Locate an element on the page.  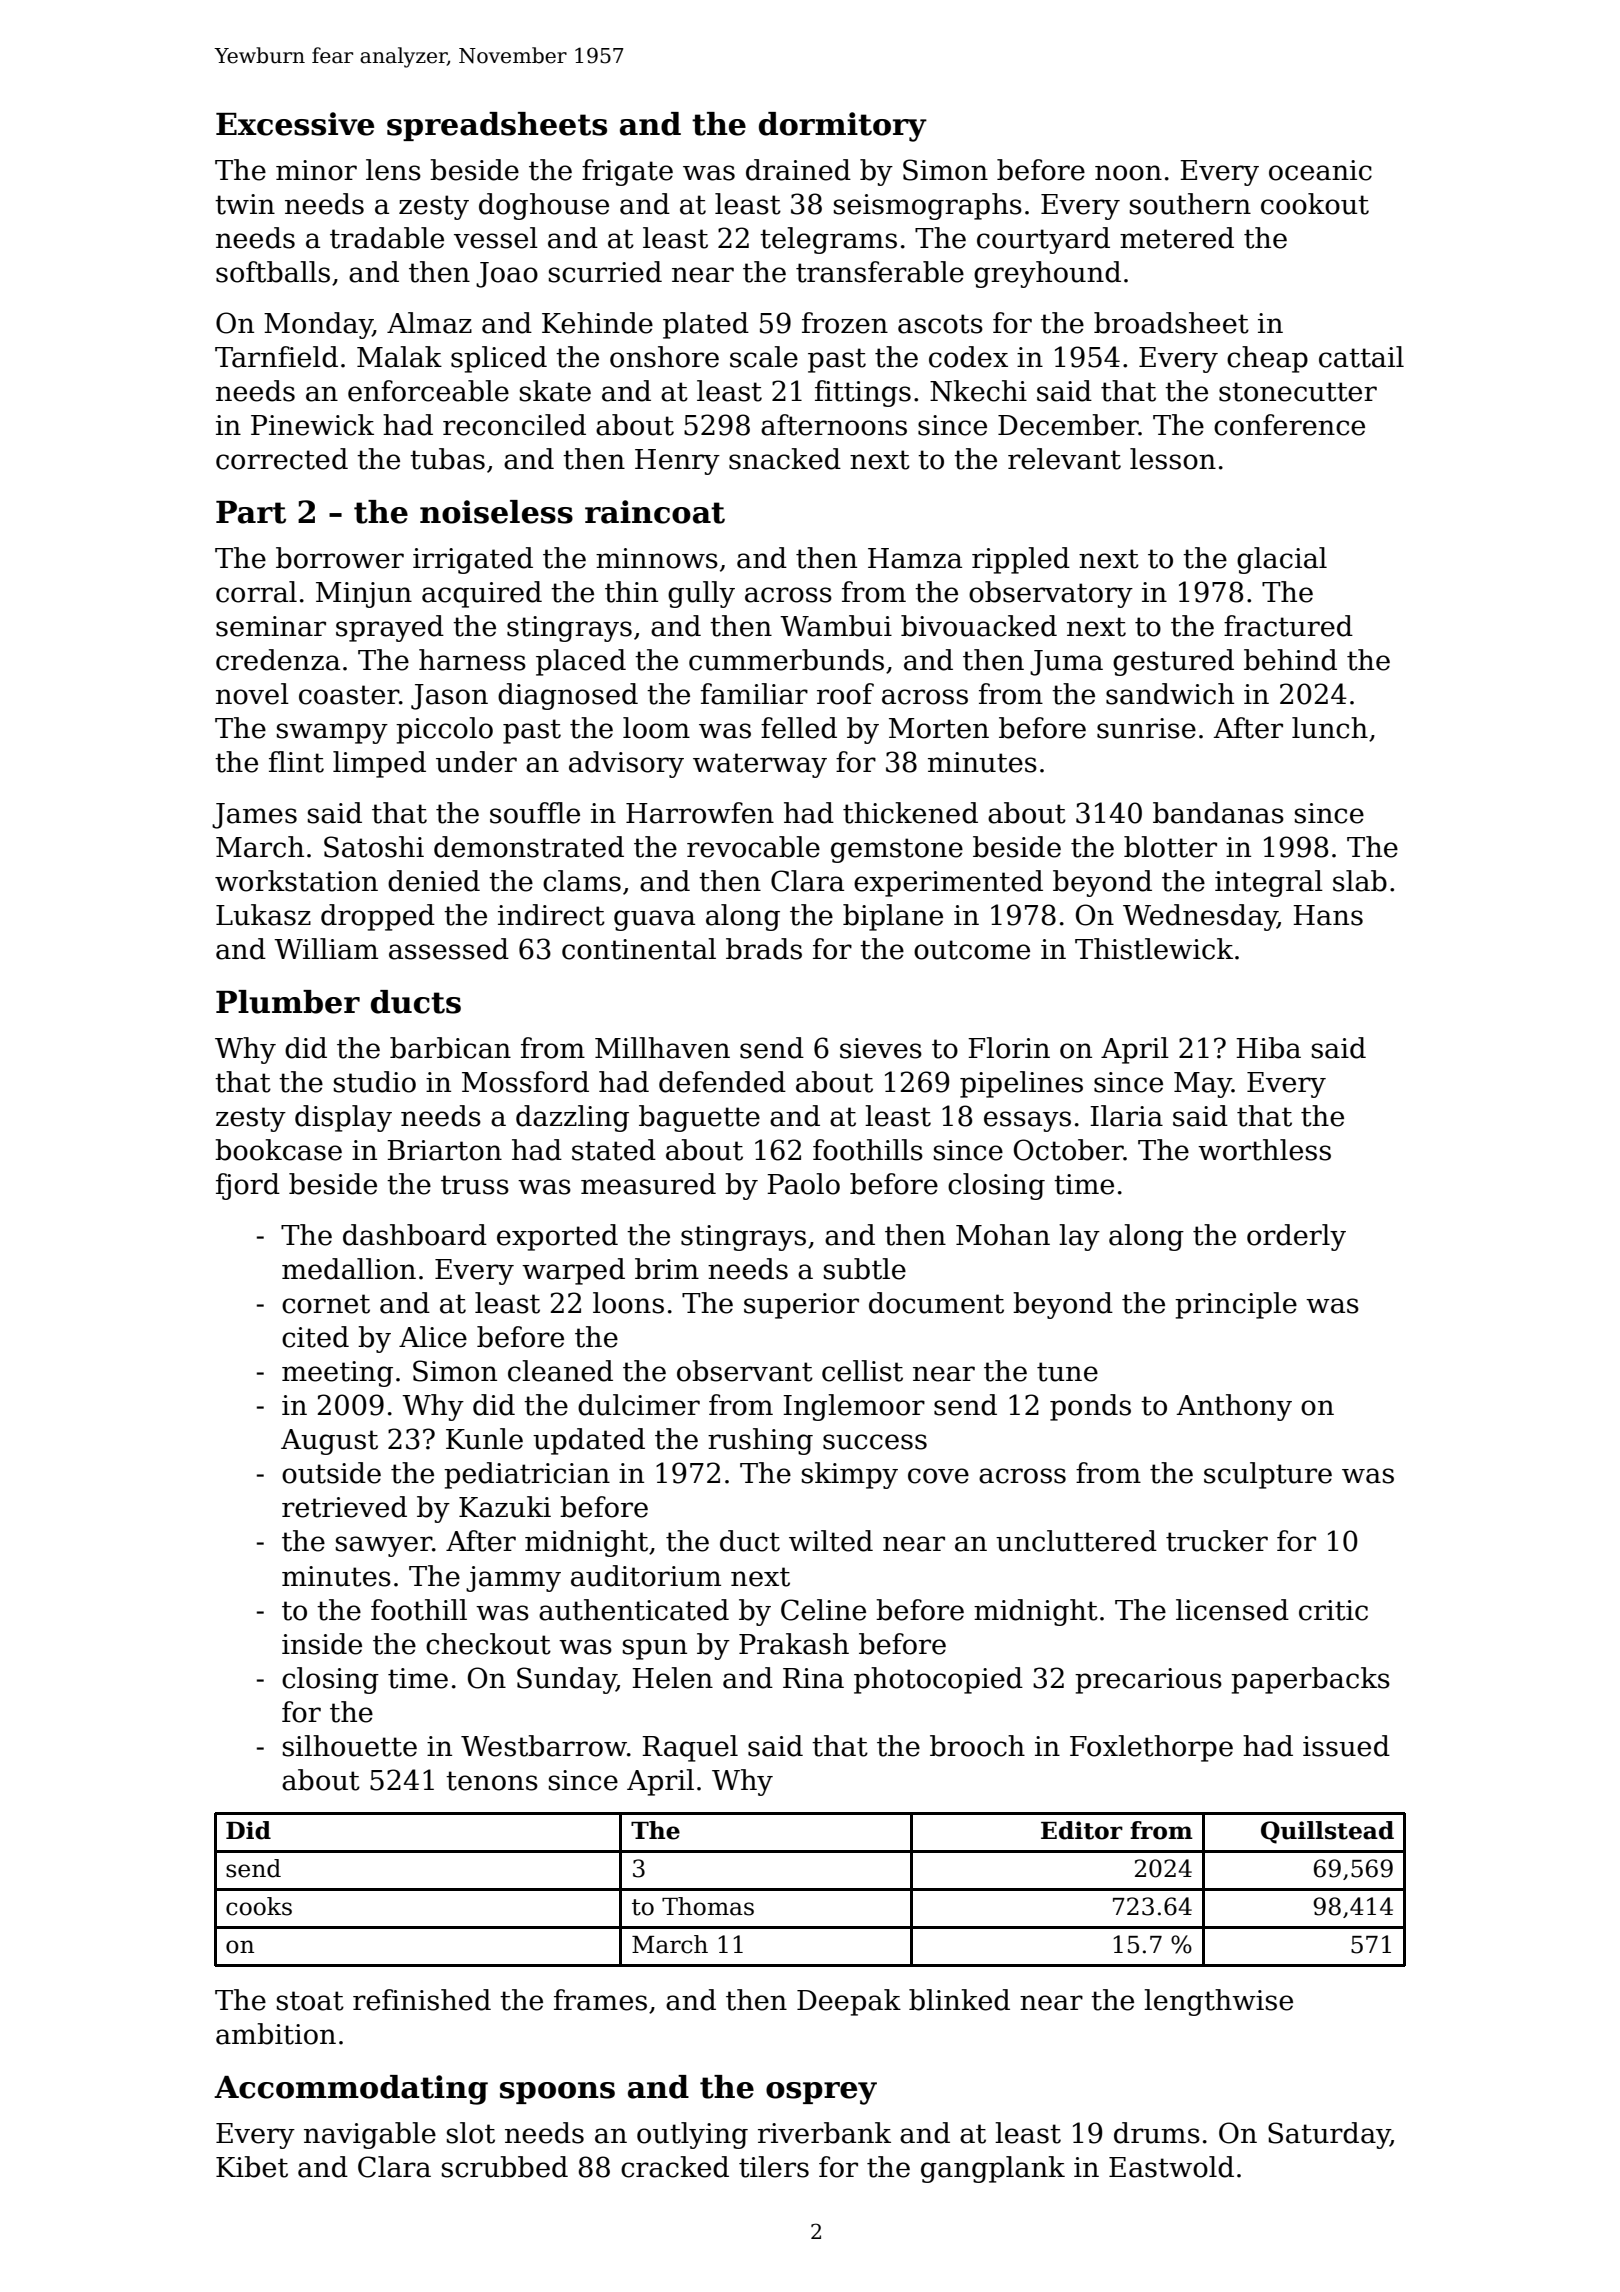
Kibet is located at coordinates (252, 2167).
